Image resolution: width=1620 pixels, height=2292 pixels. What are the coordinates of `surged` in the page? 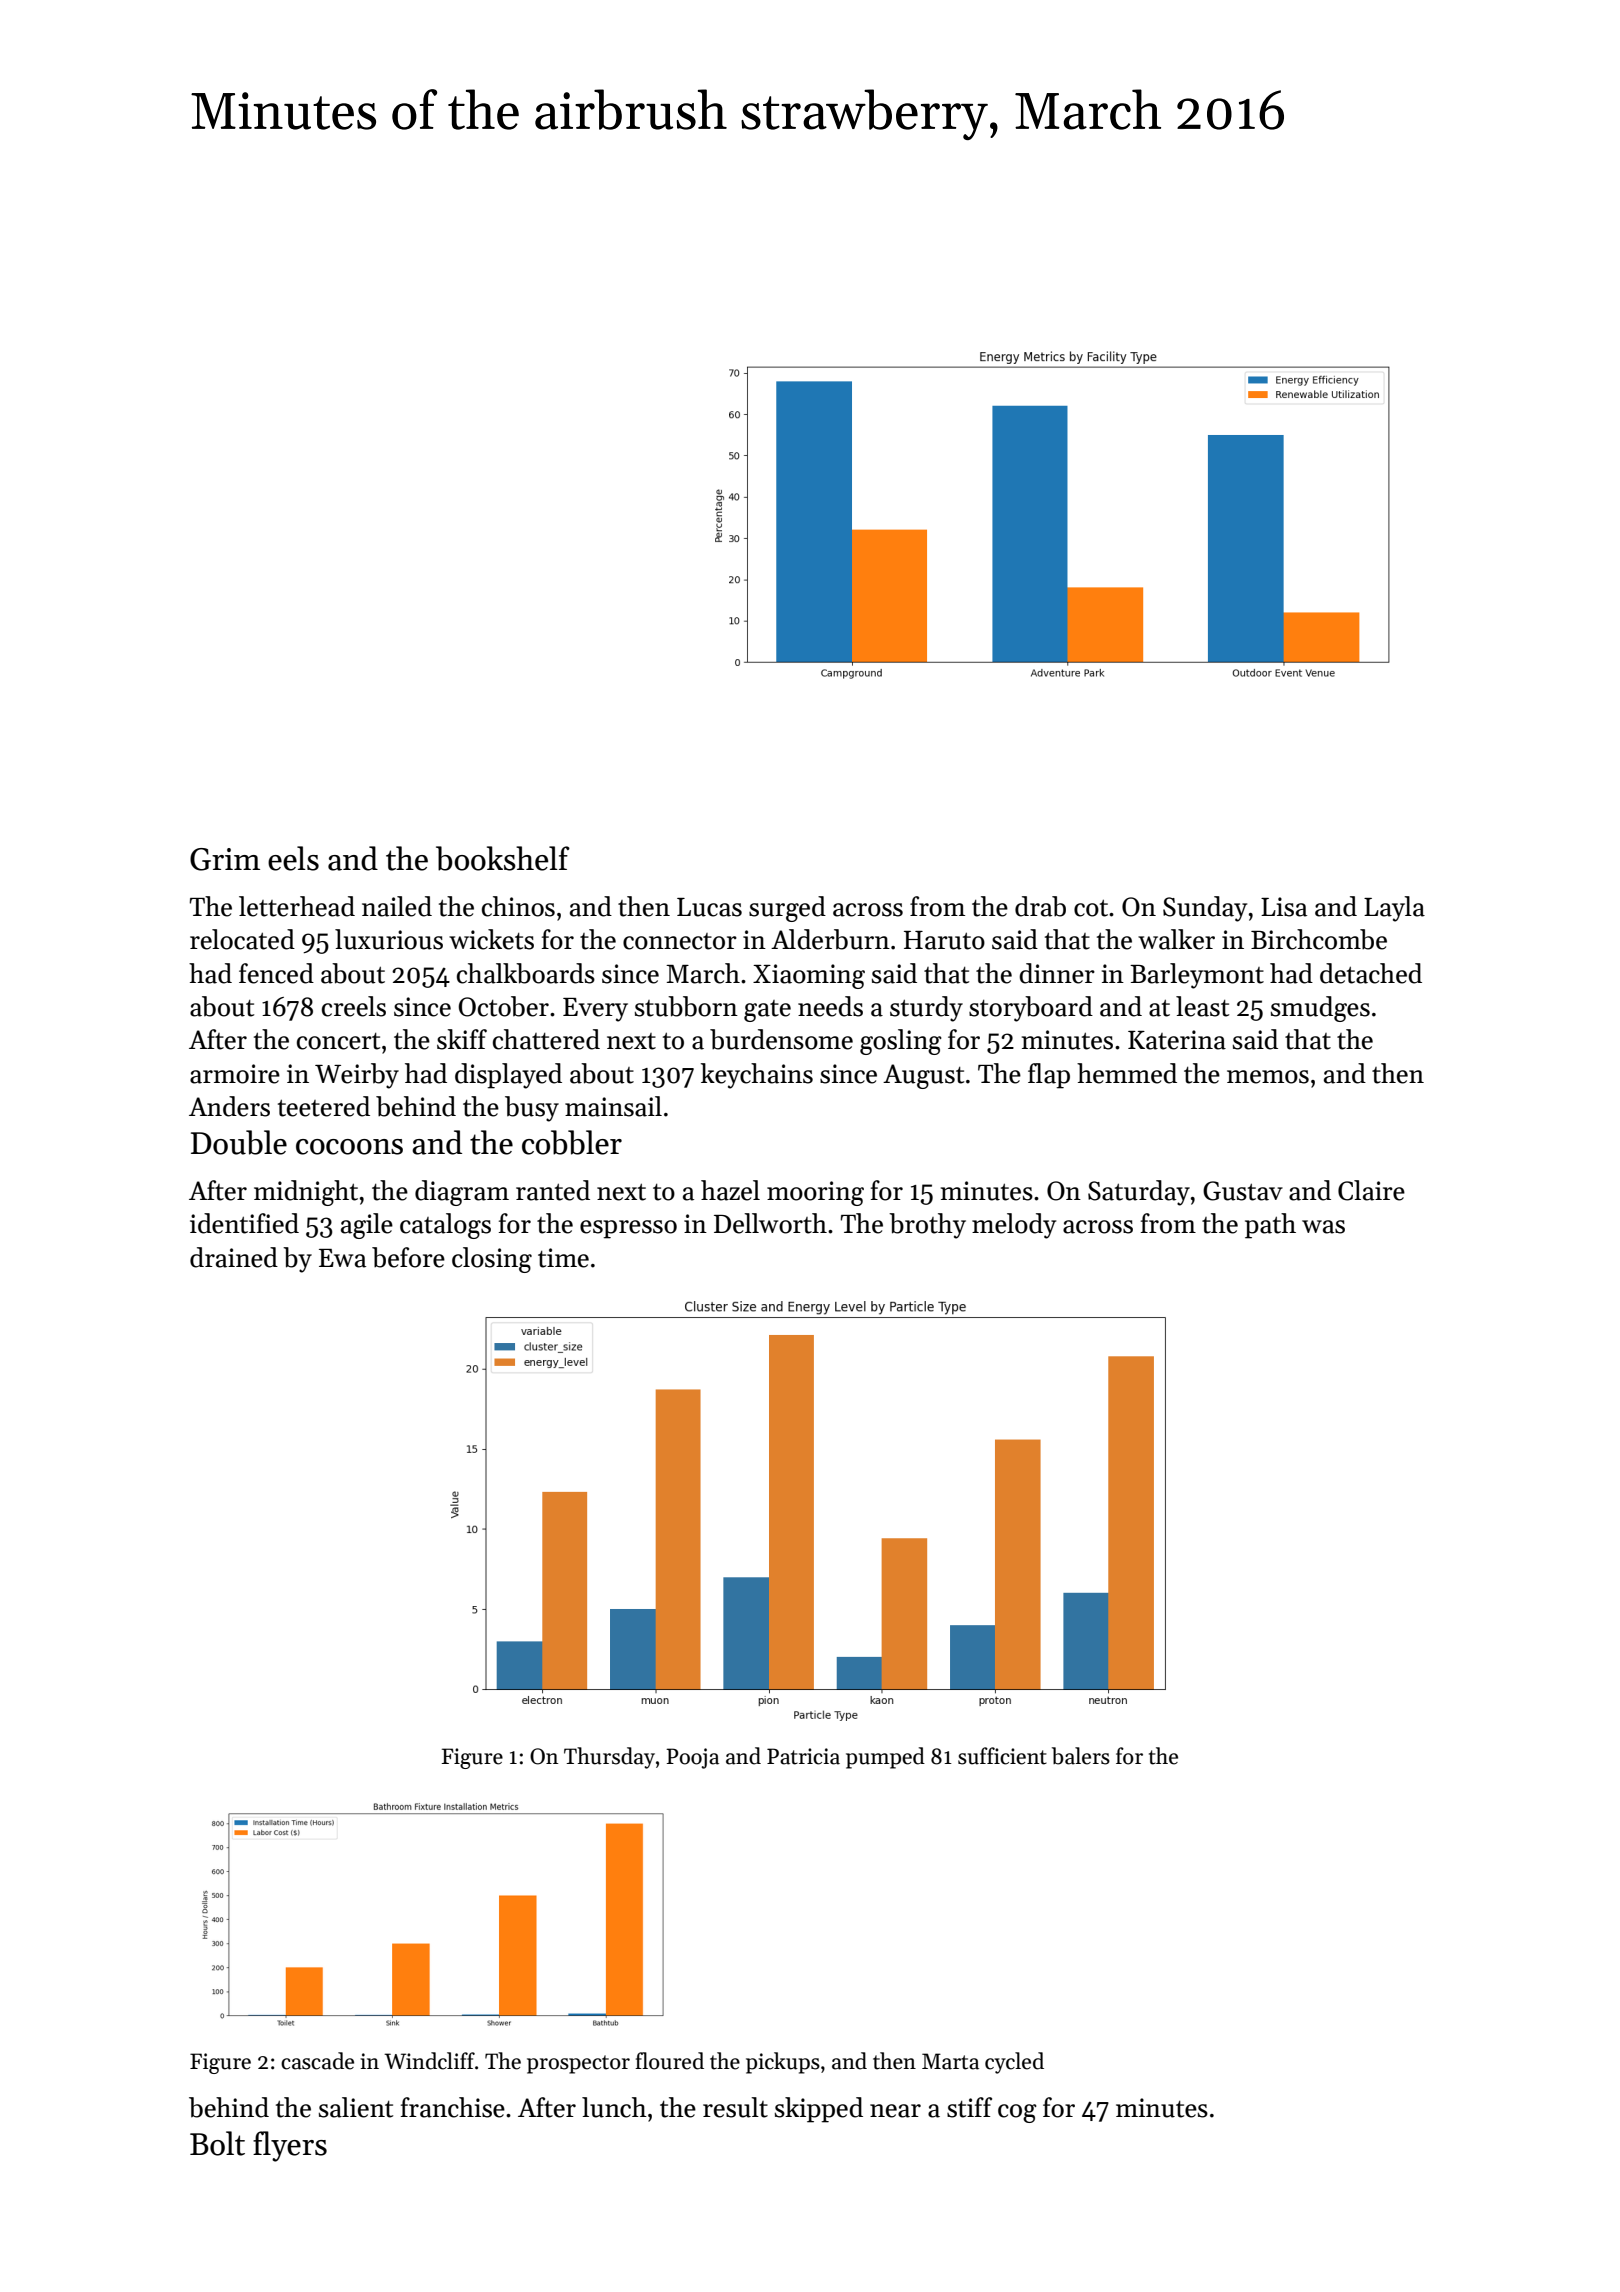 It's located at (787, 909).
